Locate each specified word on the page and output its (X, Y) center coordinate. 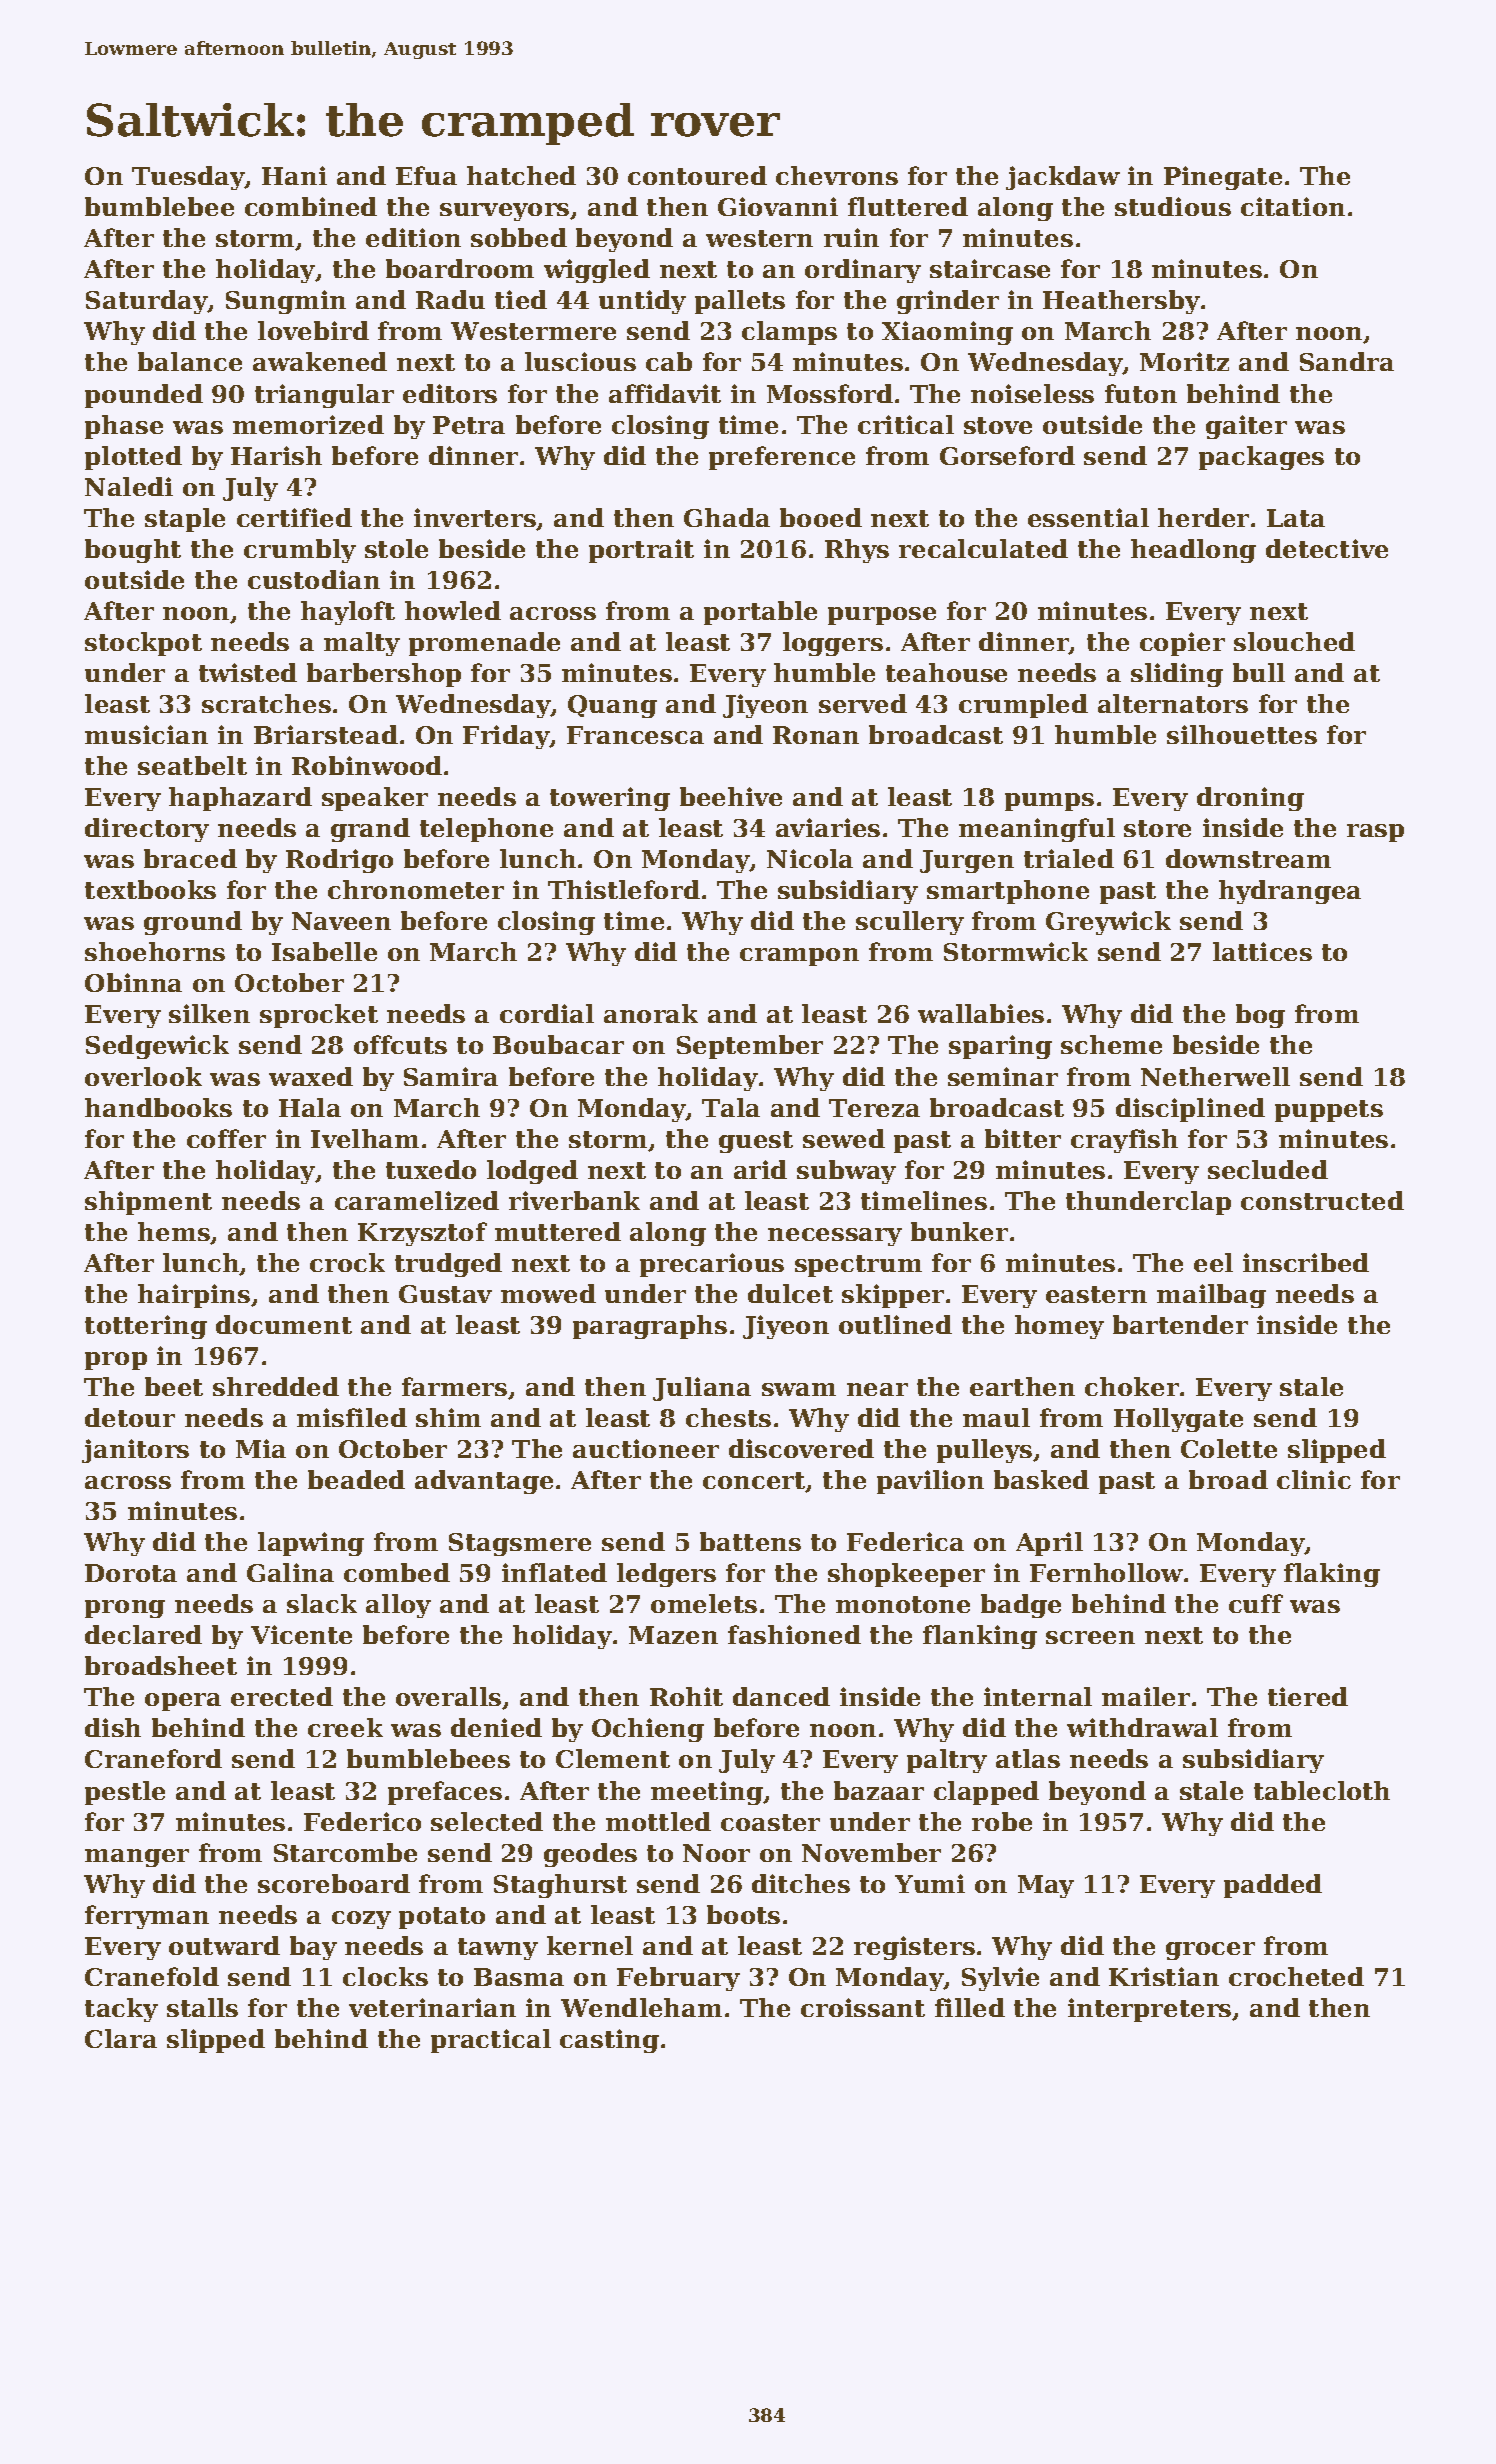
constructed (1322, 1200)
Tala (731, 1107)
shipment (148, 1203)
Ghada (727, 517)
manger (137, 1858)
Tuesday (188, 178)
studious (1173, 206)
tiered (1308, 1696)
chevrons (837, 175)
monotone (903, 1604)
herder (1203, 517)
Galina (290, 1572)
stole (396, 548)
